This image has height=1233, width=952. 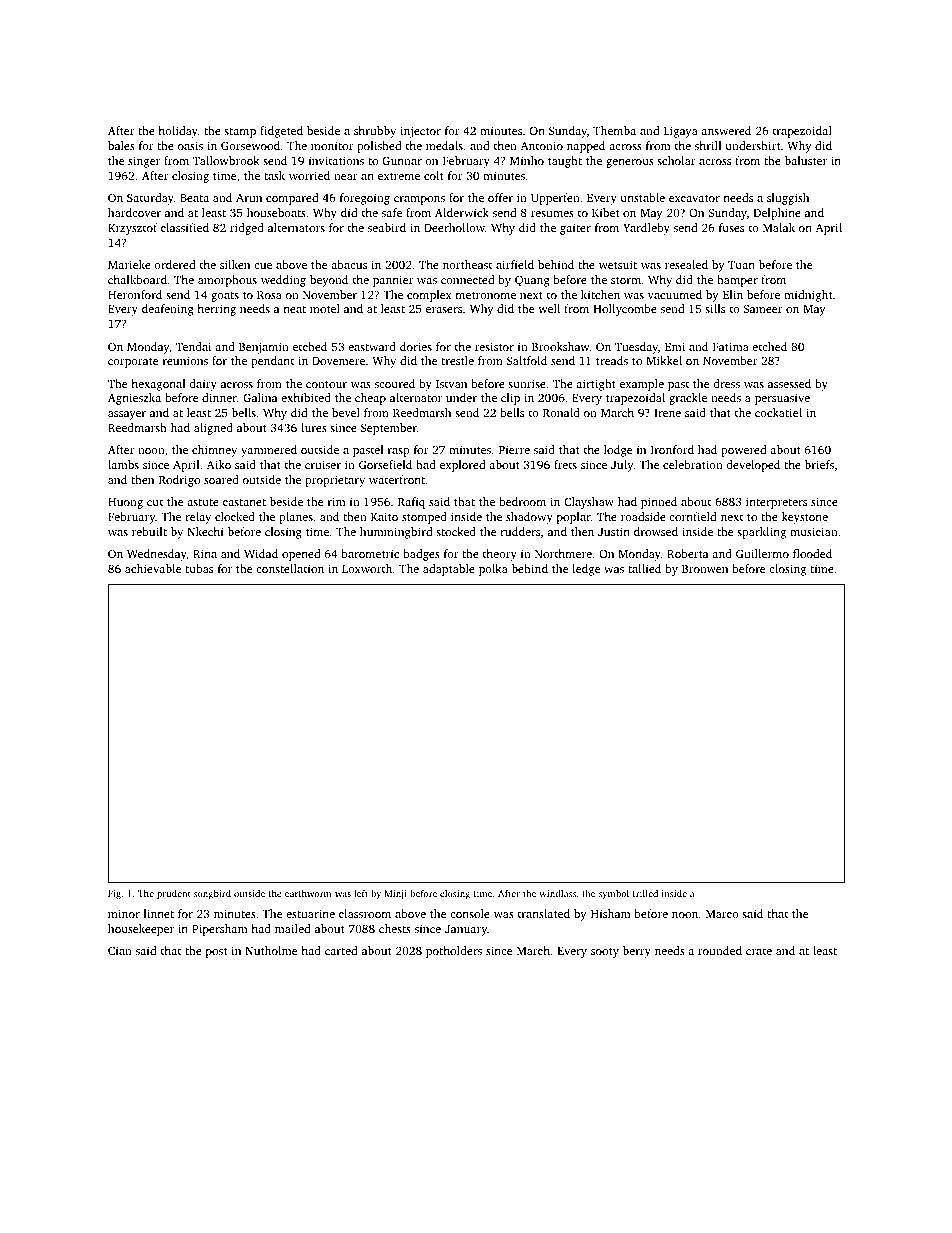 I want to click on task, so click(x=274, y=175).
